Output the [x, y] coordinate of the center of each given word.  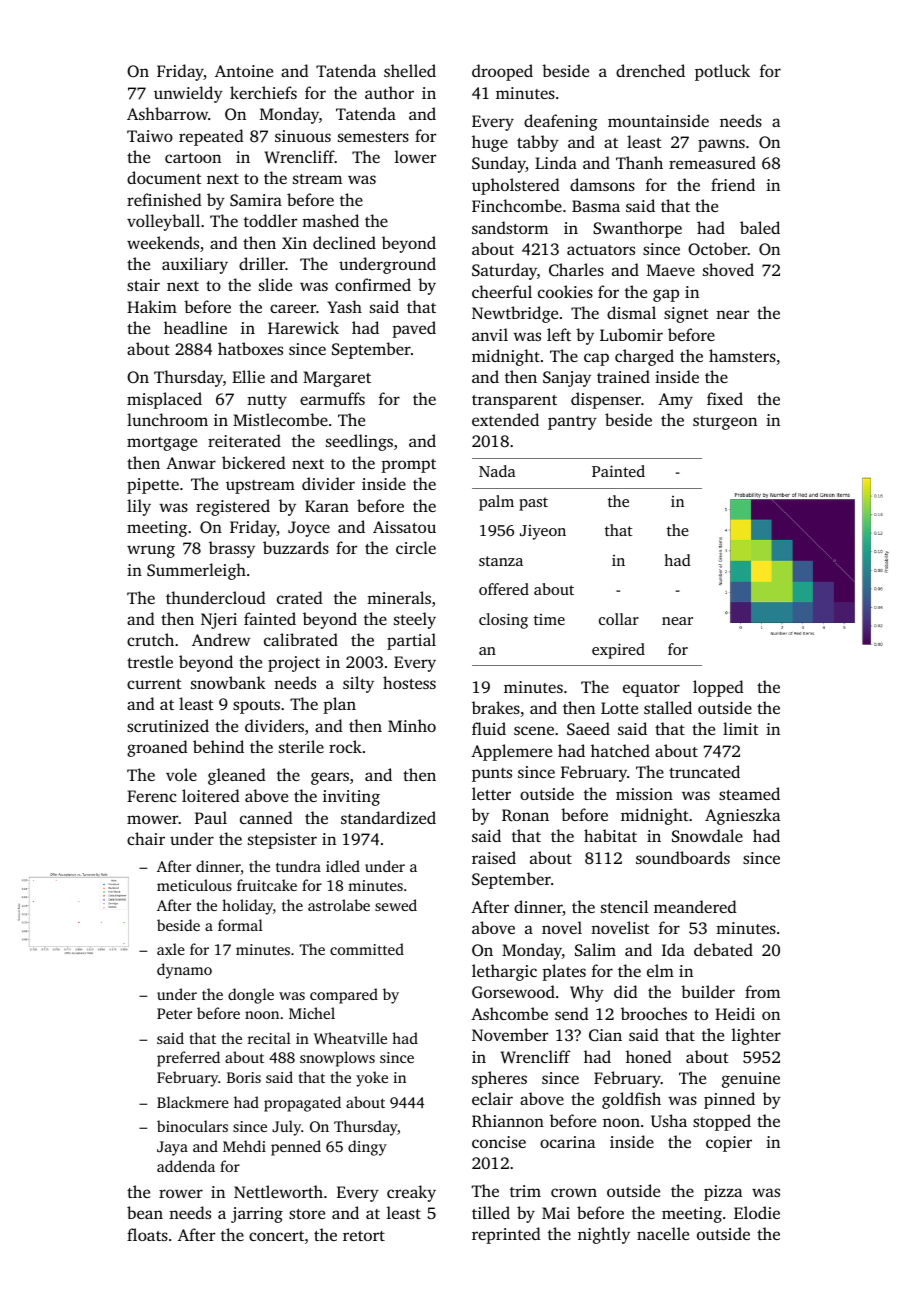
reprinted [506, 1235]
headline [195, 327]
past [533, 504]
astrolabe [339, 905]
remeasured [712, 162]
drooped [502, 72]
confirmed [373, 284]
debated [723, 949]
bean [145, 1212]
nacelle [663, 1233]
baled [760, 227]
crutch [150, 639]
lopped [718, 688]
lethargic [504, 972]
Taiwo [150, 136]
